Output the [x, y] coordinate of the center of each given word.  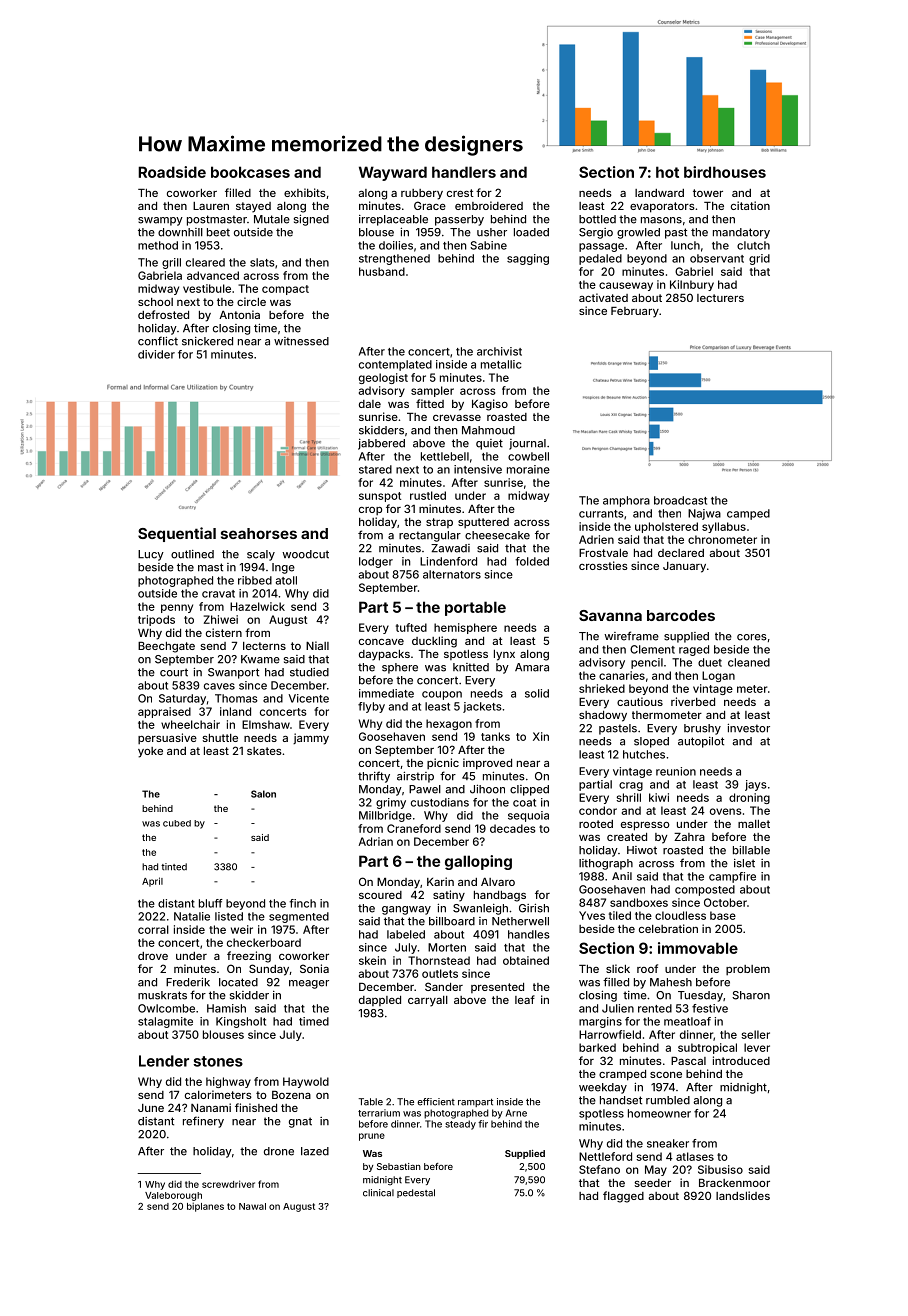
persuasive [167, 738]
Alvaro [498, 882]
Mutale [272, 219]
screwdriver [228, 1184]
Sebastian [399, 1166]
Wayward [393, 173]
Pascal [688, 1061]
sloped [651, 742]
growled [638, 233]
